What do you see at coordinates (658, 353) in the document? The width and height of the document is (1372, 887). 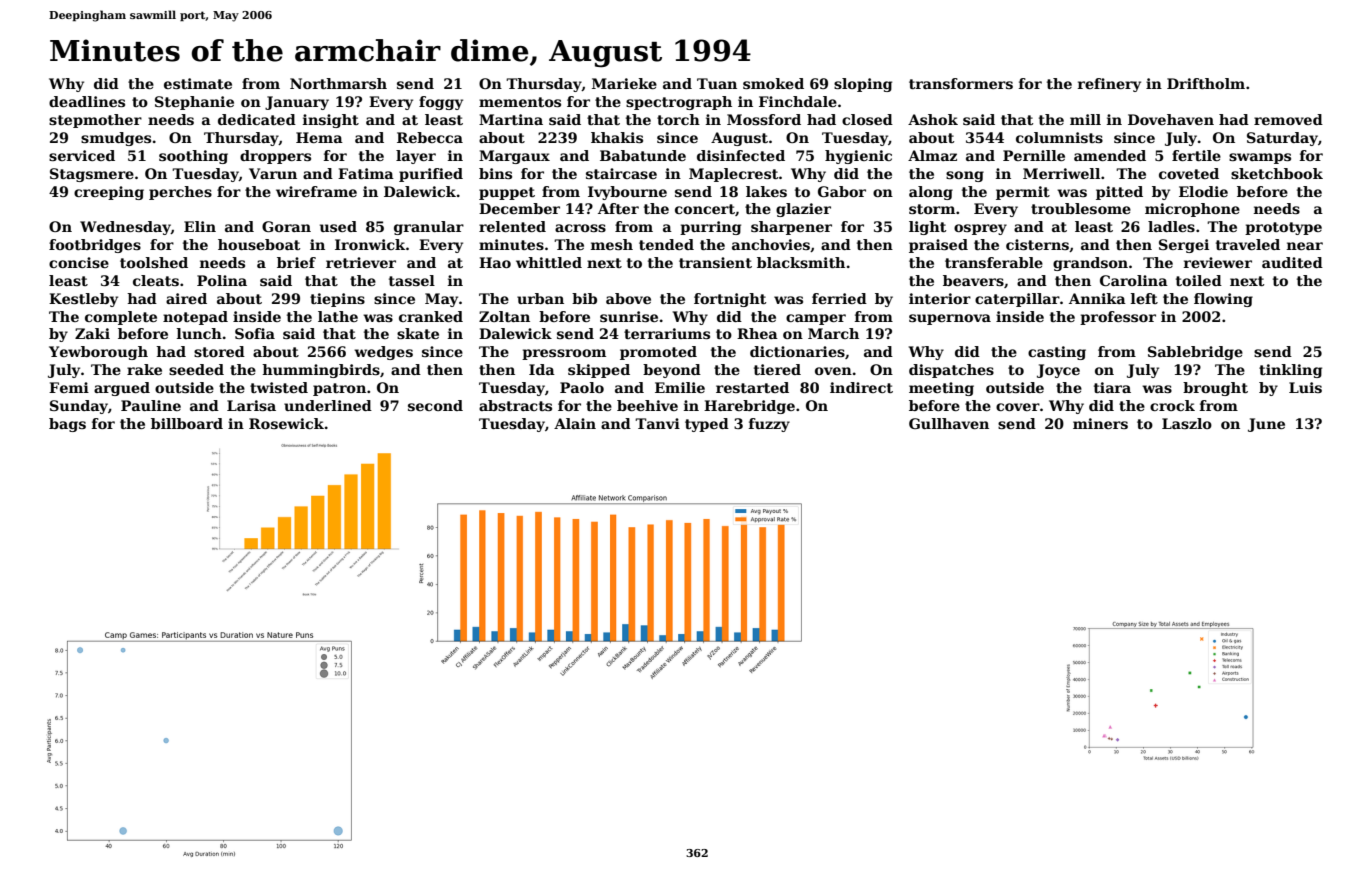 I see `promoted` at bounding box center [658, 353].
